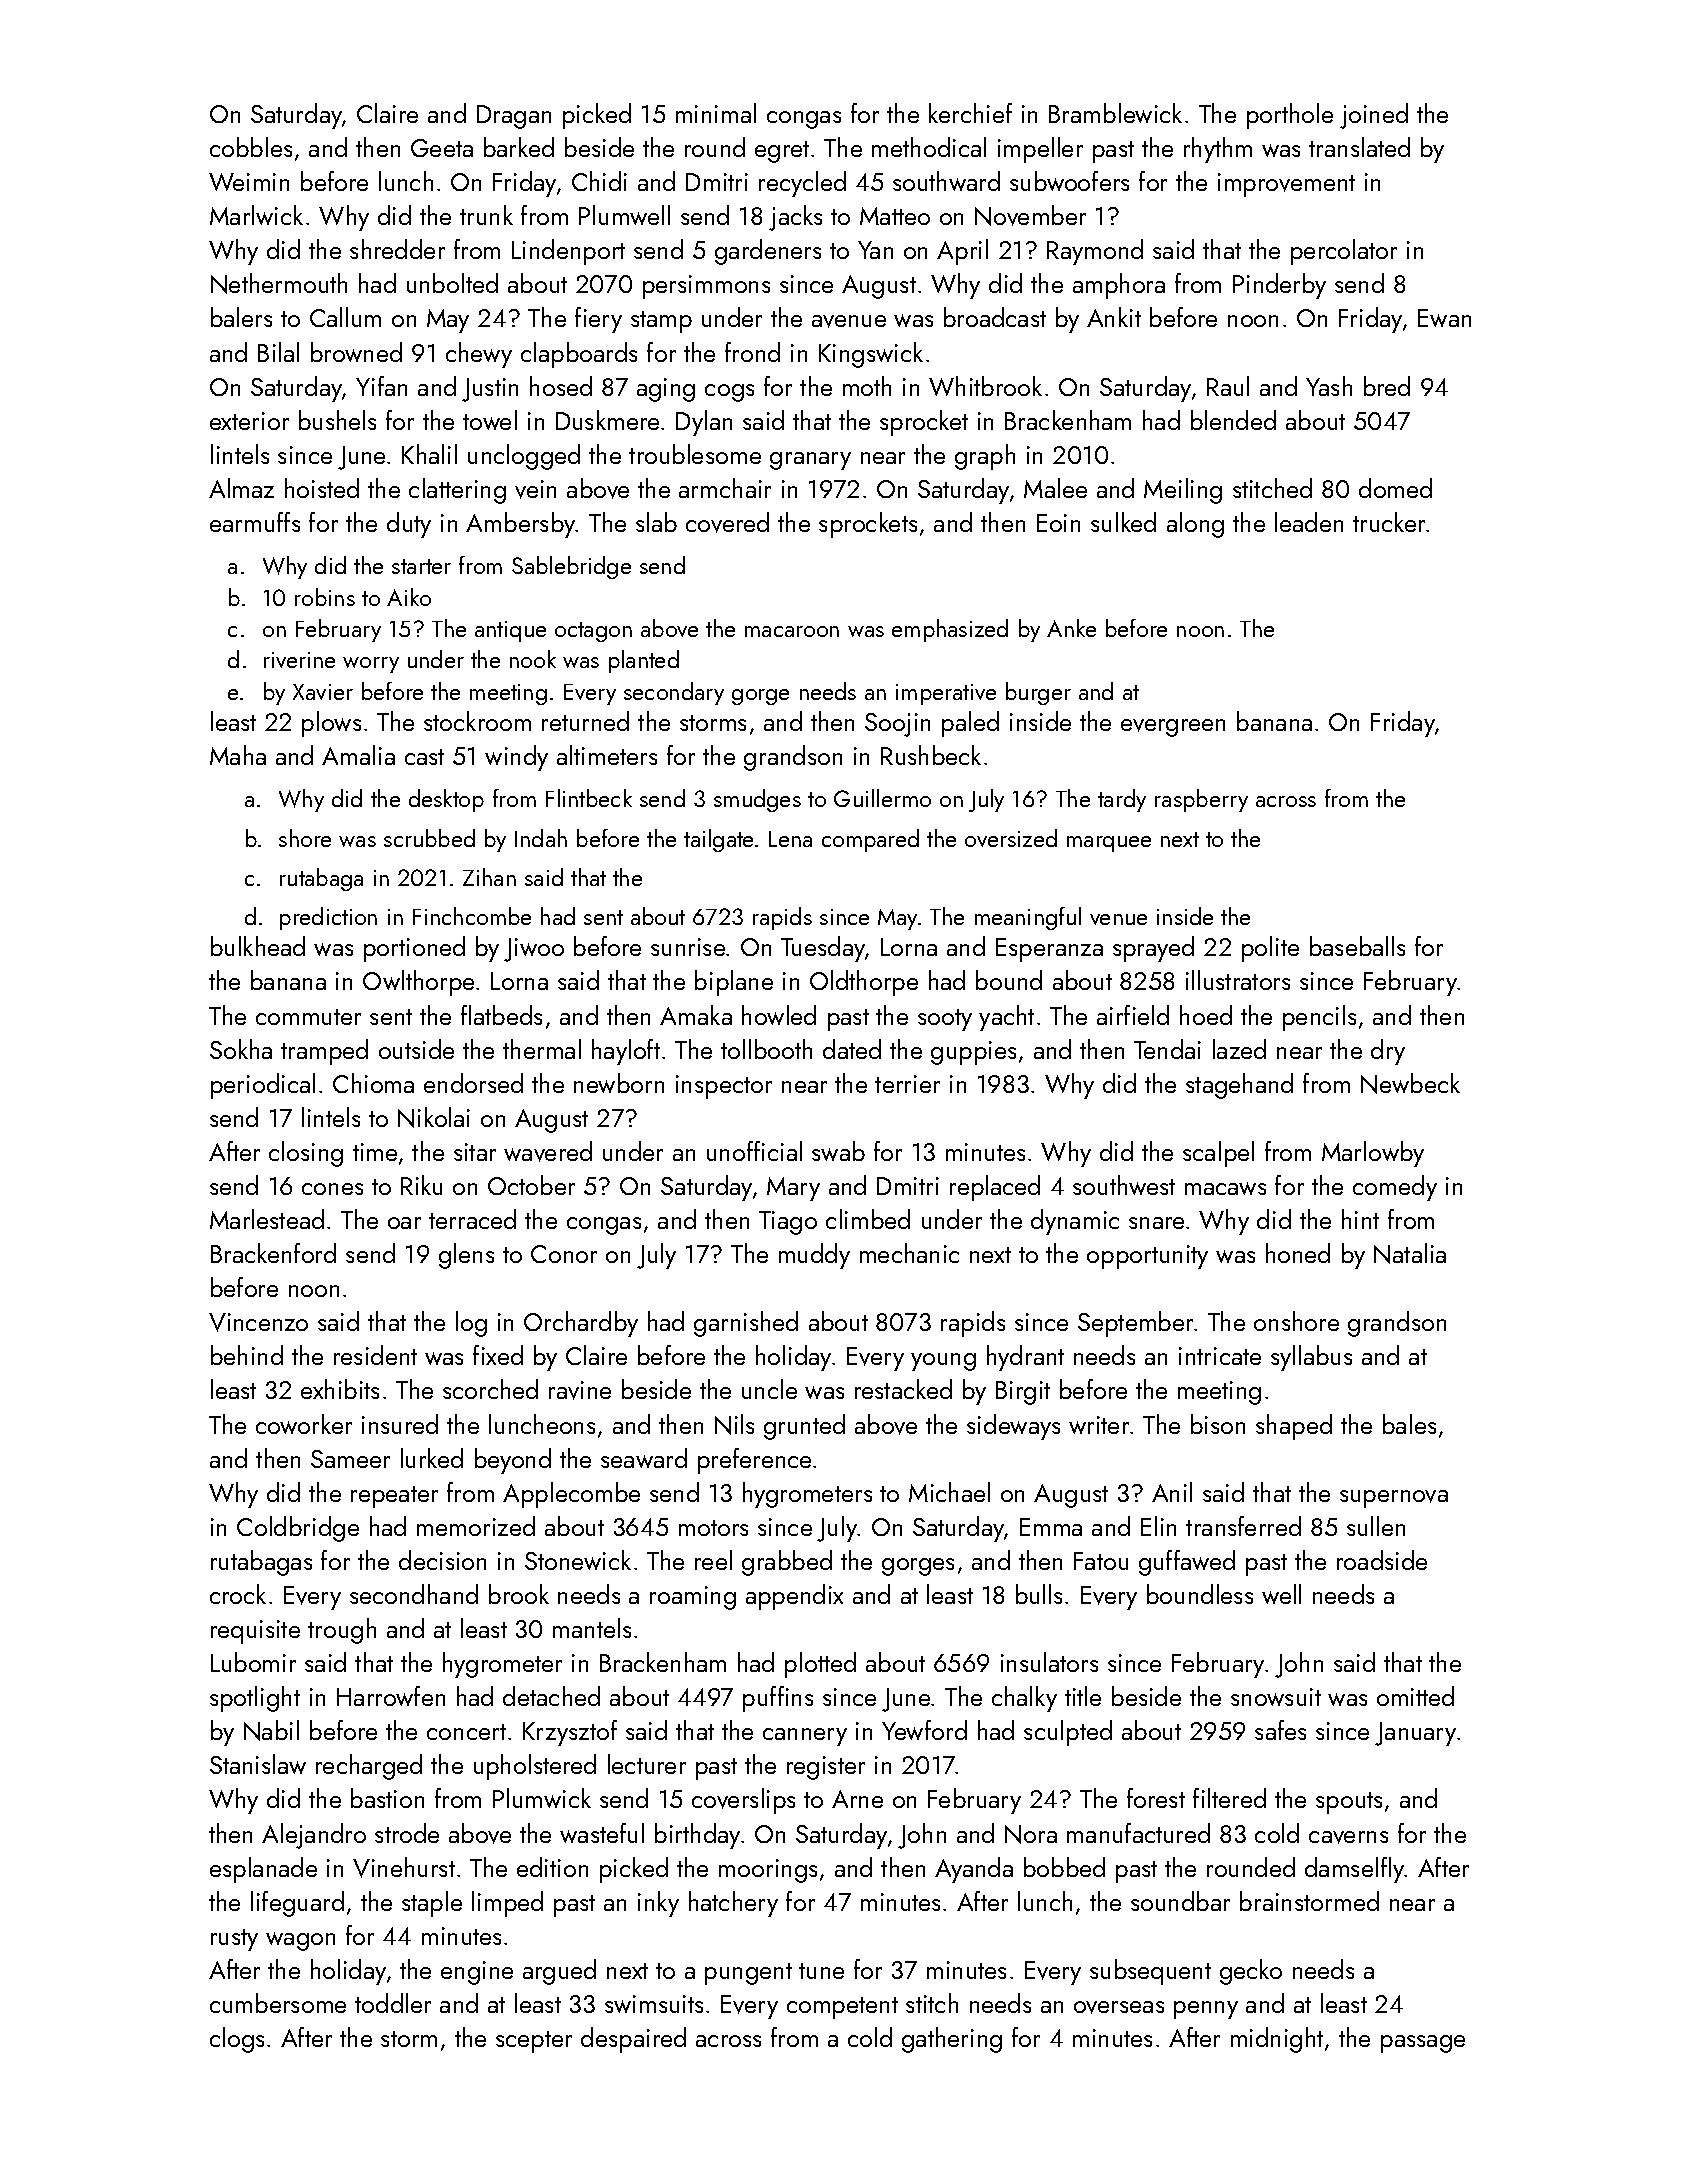 The image size is (1683, 2178). Describe the element at coordinates (1355, 1870) in the screenshot. I see `damselfly` at that location.
